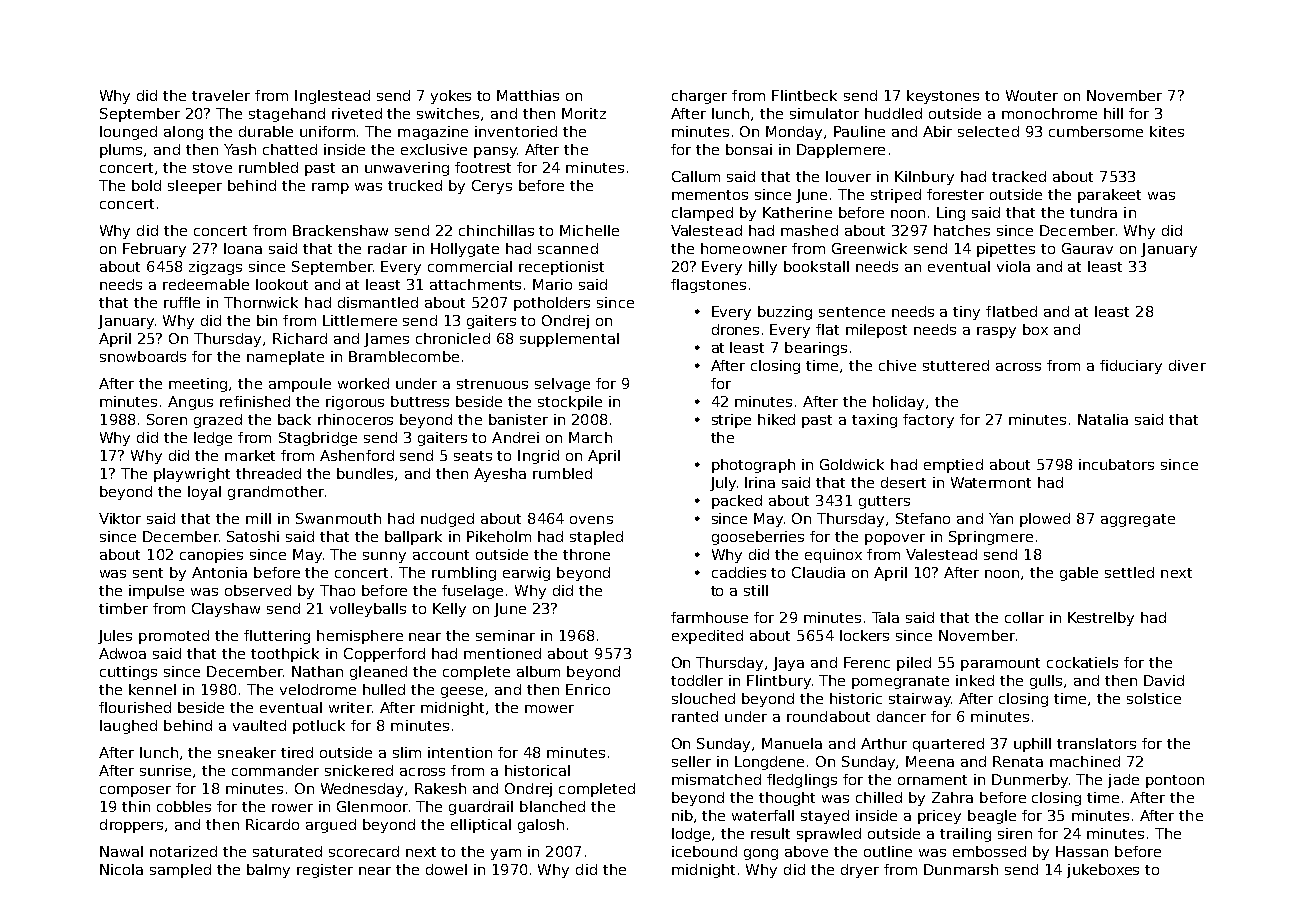 This page has height=924, width=1308. I want to click on stove, so click(212, 168).
